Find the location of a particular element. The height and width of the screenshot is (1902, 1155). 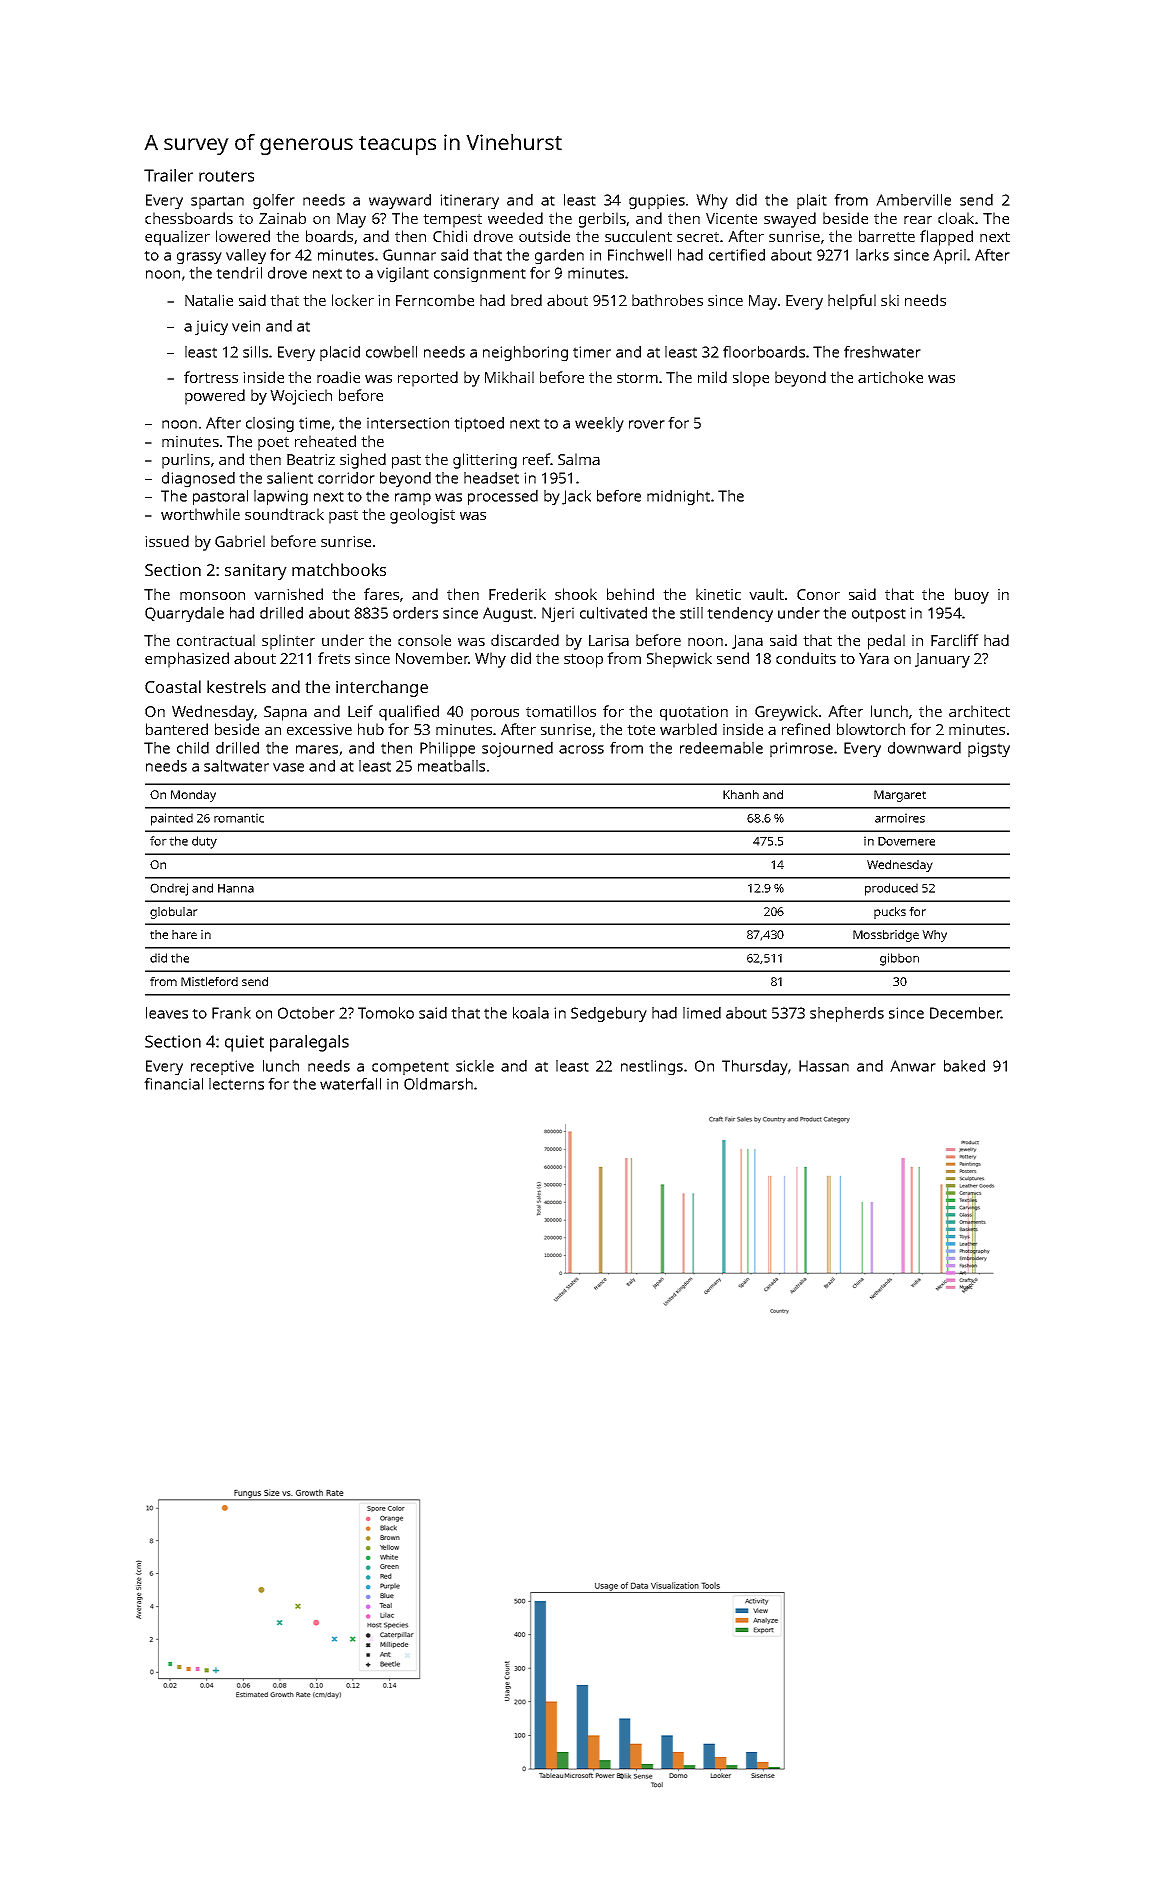

flapped is located at coordinates (946, 238).
